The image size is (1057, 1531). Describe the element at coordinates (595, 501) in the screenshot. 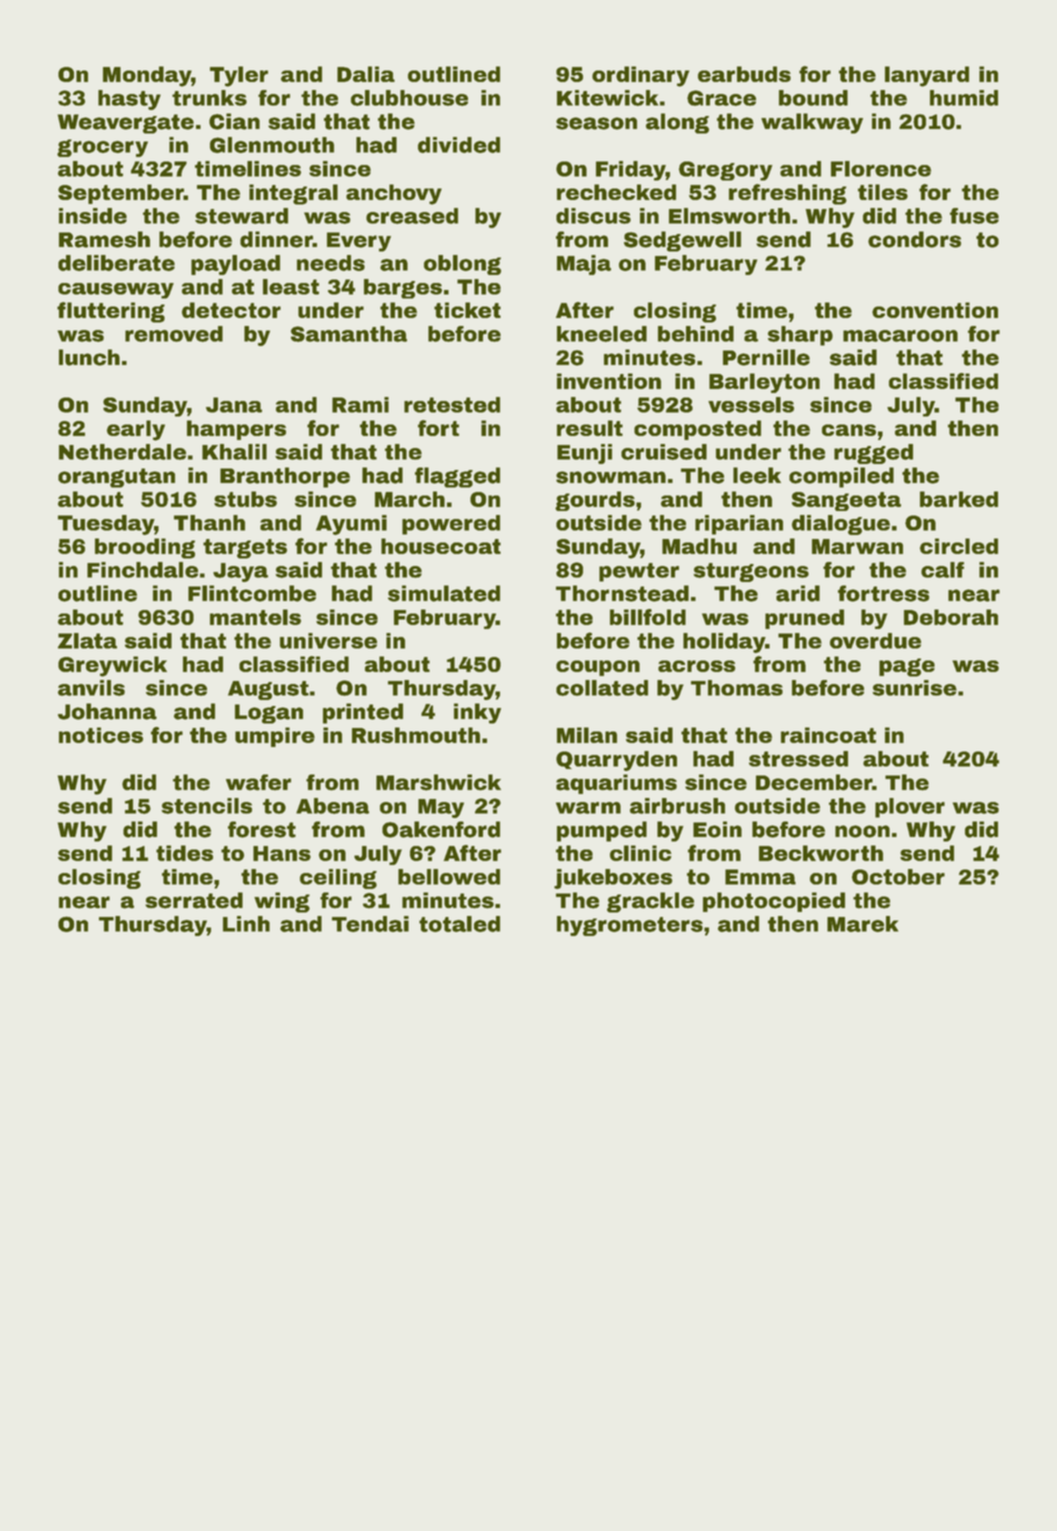

I see `gourds` at that location.
